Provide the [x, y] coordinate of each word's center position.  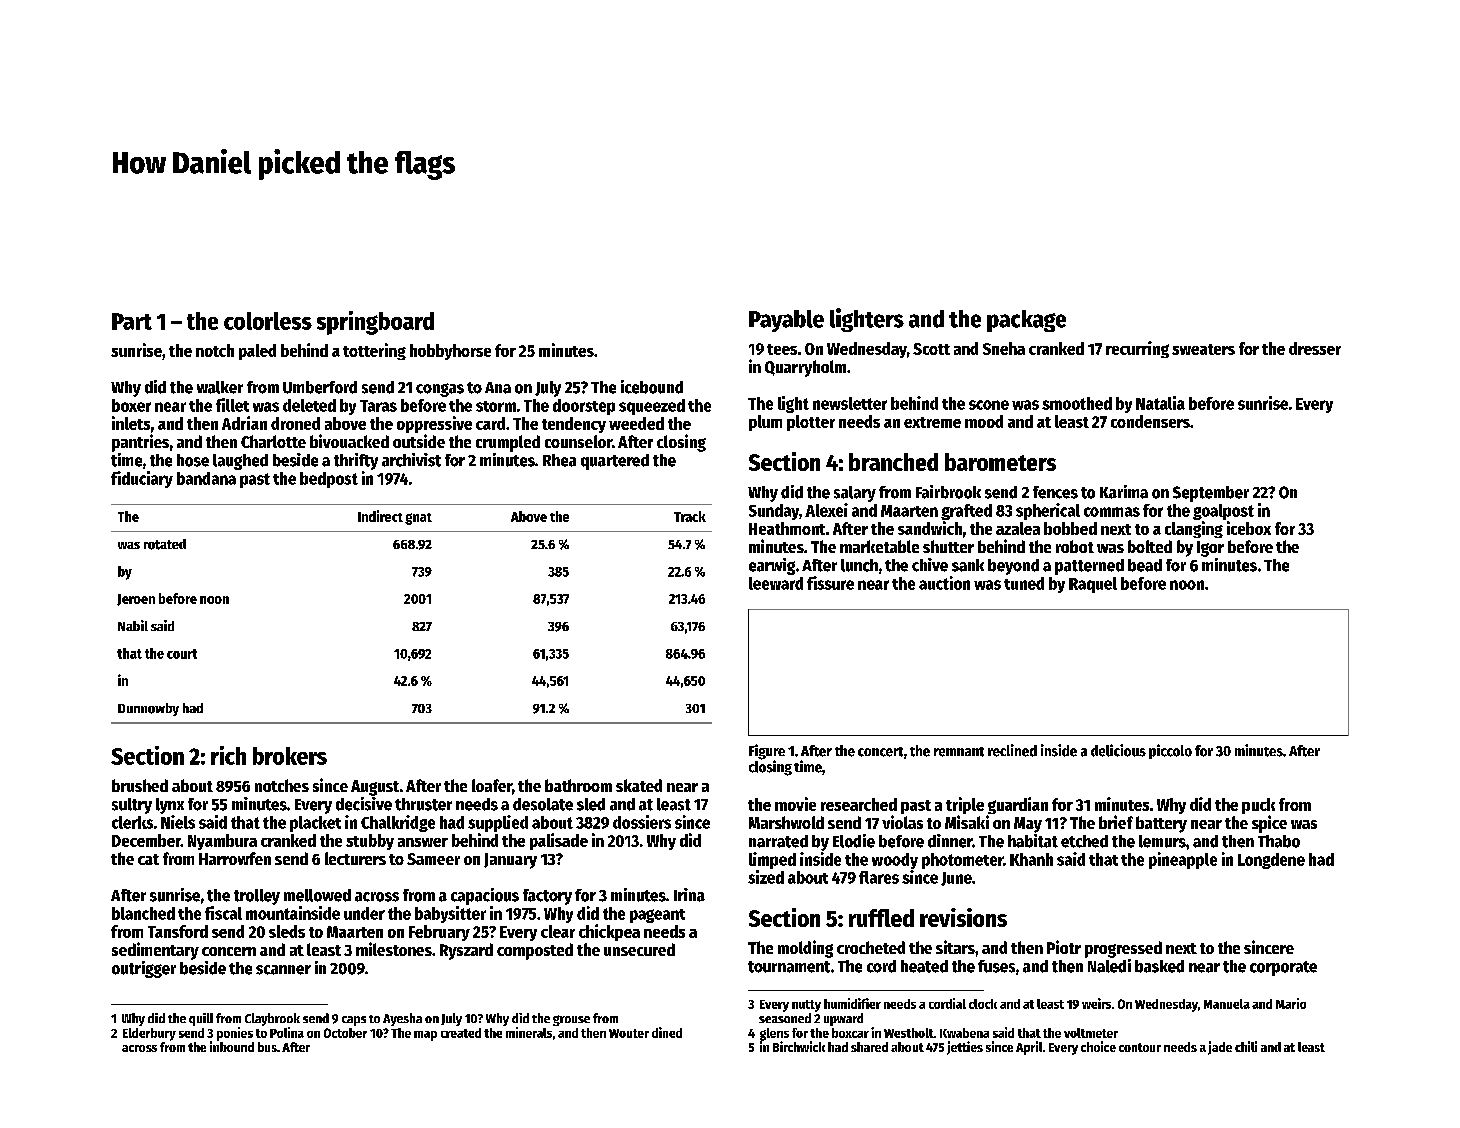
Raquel [1093, 585]
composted [535, 951]
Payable [786, 321]
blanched [143, 913]
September [1211, 494]
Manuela [1227, 1004]
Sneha [1004, 348]
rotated [165, 544]
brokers [290, 756]
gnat [418, 519]
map [425, 1036]
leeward [776, 583]
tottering [374, 351]
